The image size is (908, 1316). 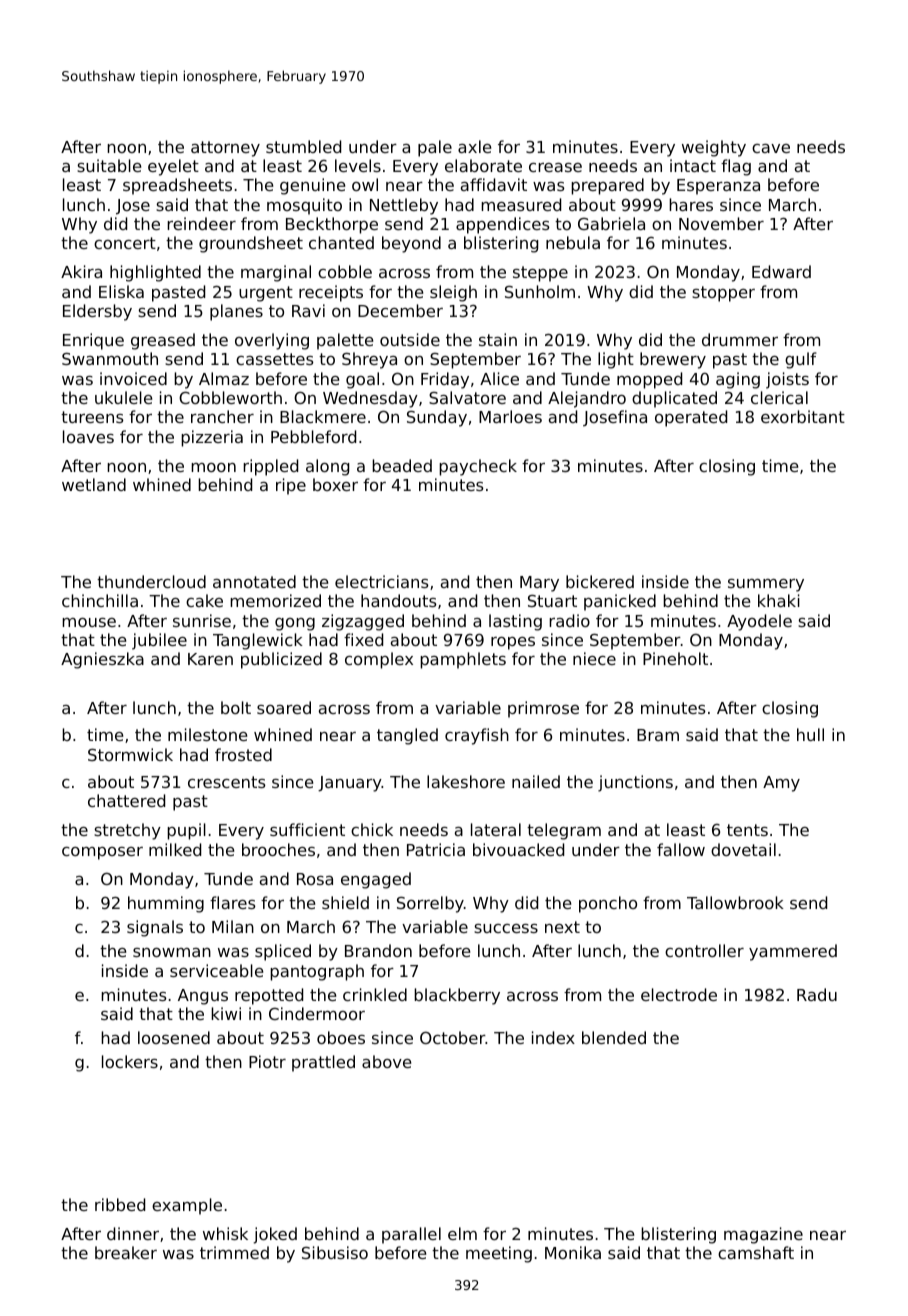 What do you see at coordinates (130, 754) in the document?
I see `Stormwick` at bounding box center [130, 754].
